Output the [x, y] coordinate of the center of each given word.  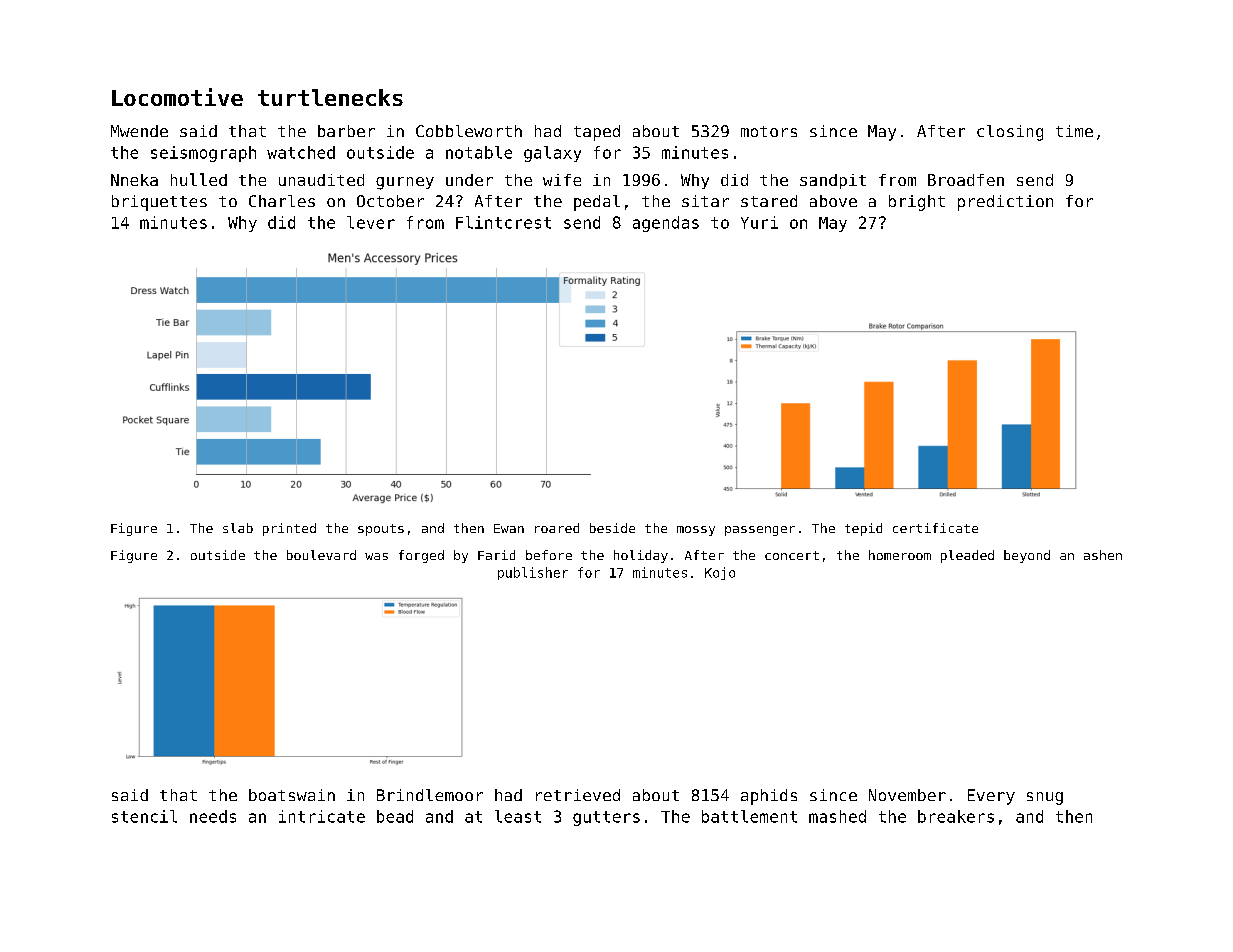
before [549, 555]
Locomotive [177, 97]
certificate [935, 528]
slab [238, 528]
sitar [705, 201]
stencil [144, 816]
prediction [1005, 203]
